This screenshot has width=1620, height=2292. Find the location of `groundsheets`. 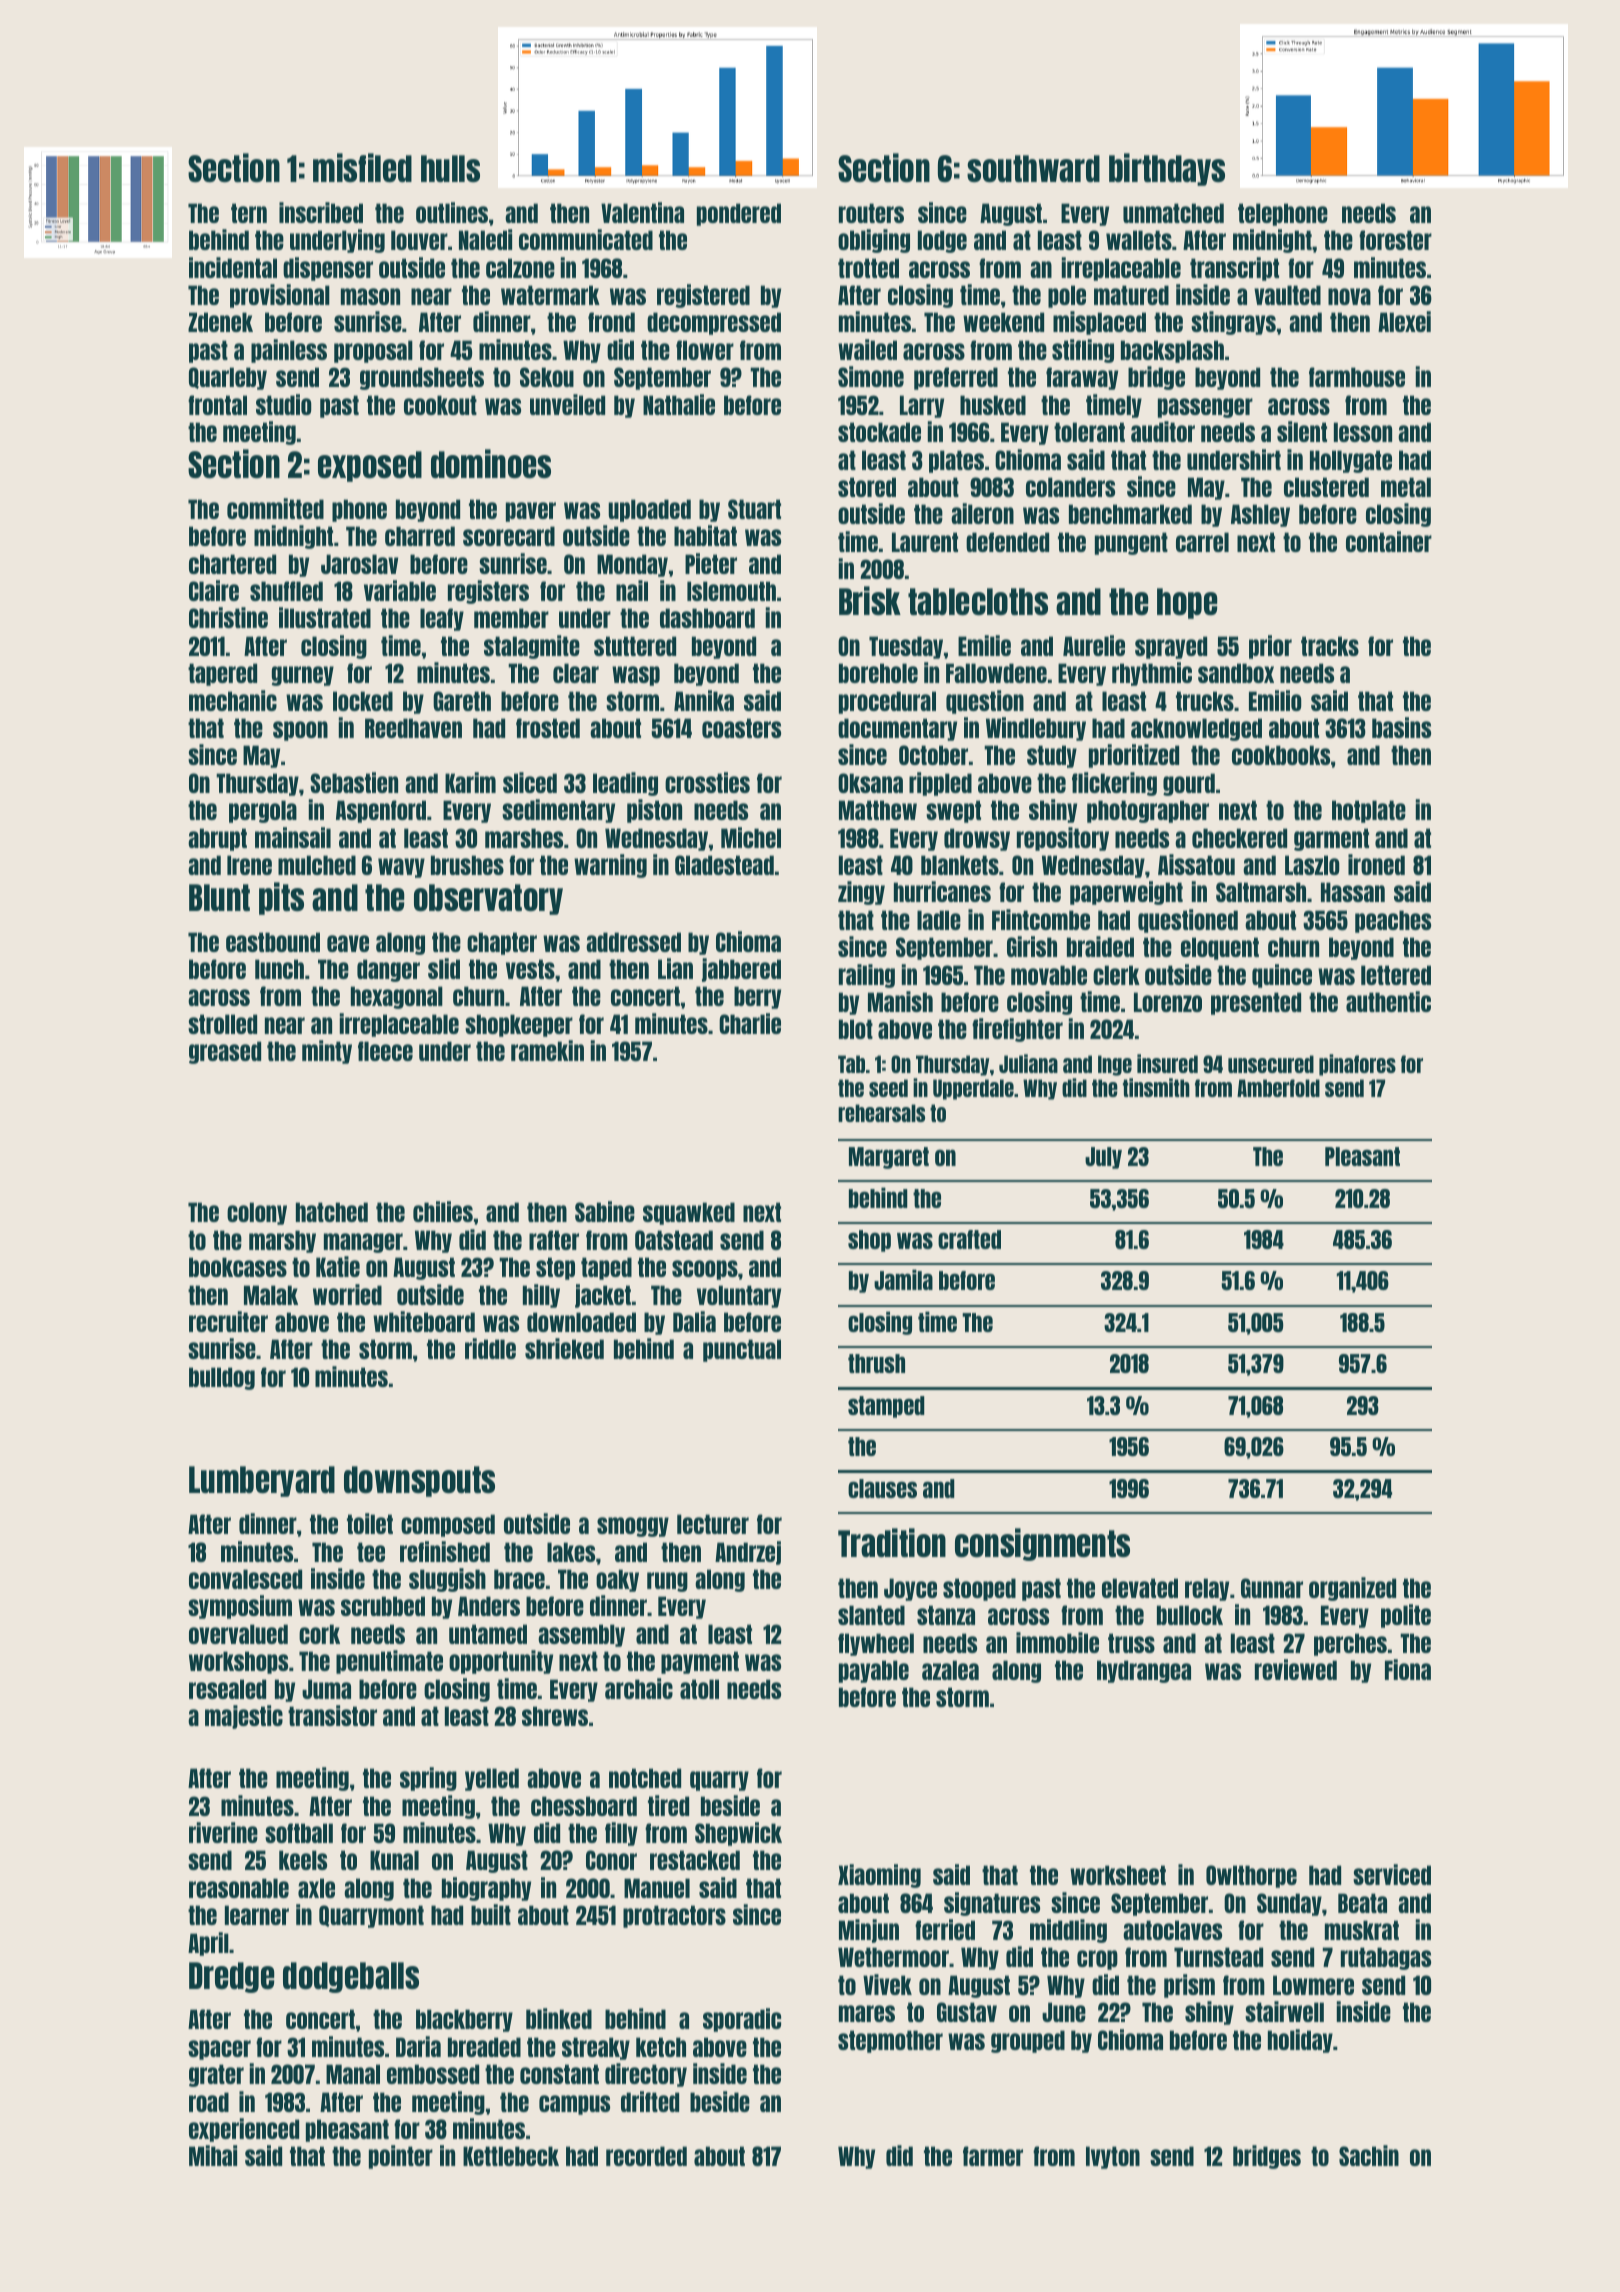

groundsheets is located at coordinates (422, 378).
